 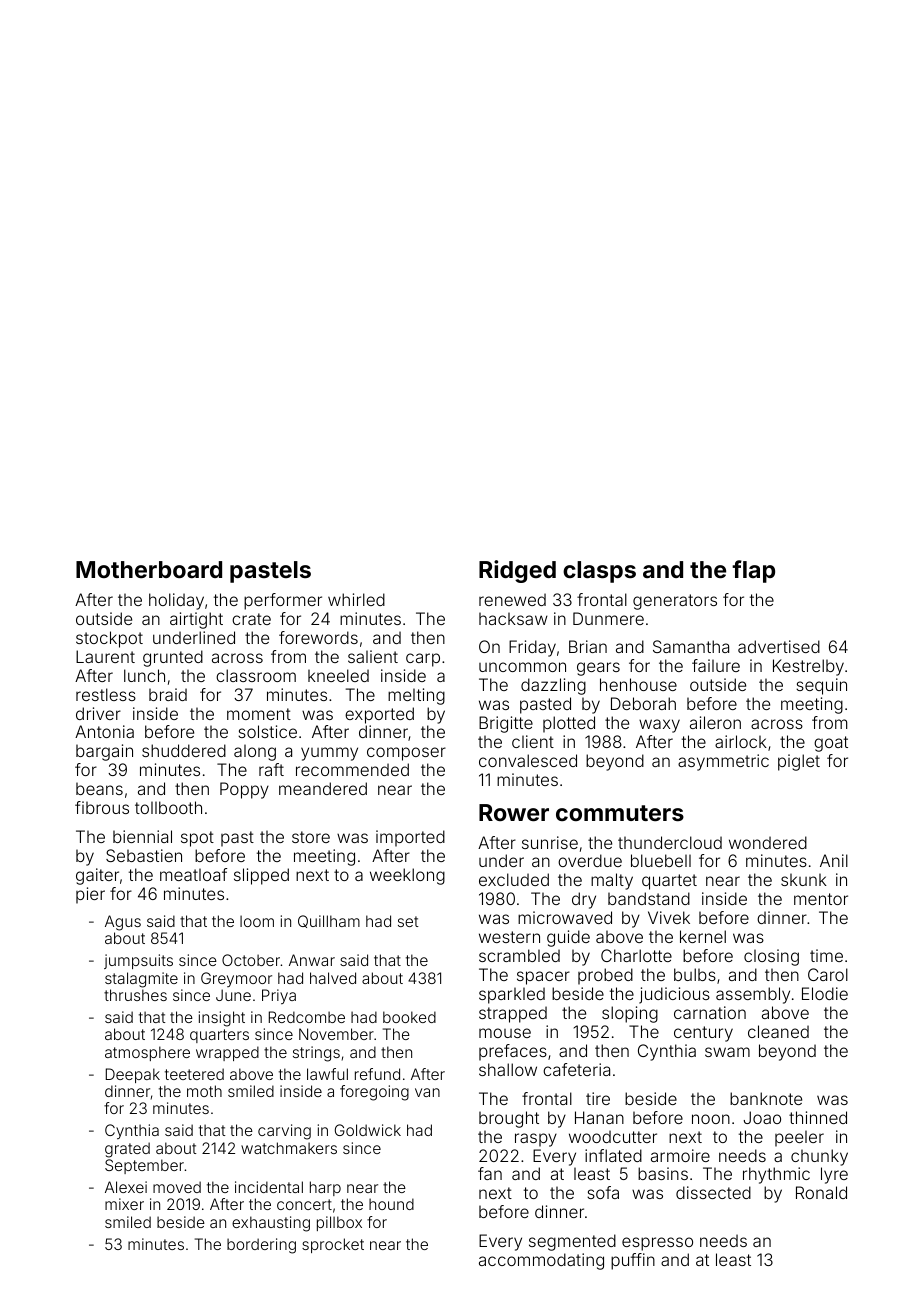 I want to click on clasps, so click(x=599, y=572).
